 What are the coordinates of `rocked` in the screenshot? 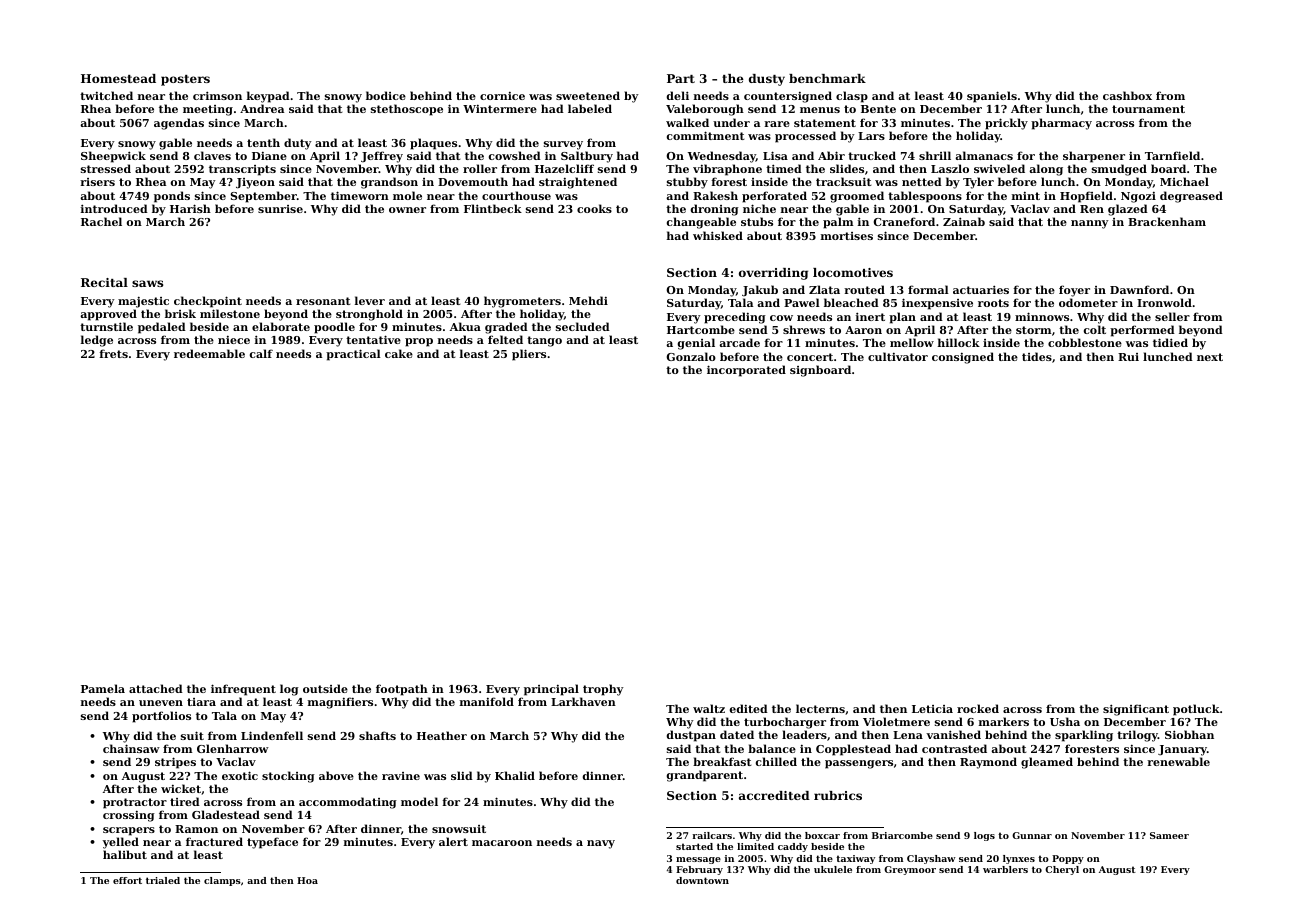 It's located at (978, 708).
